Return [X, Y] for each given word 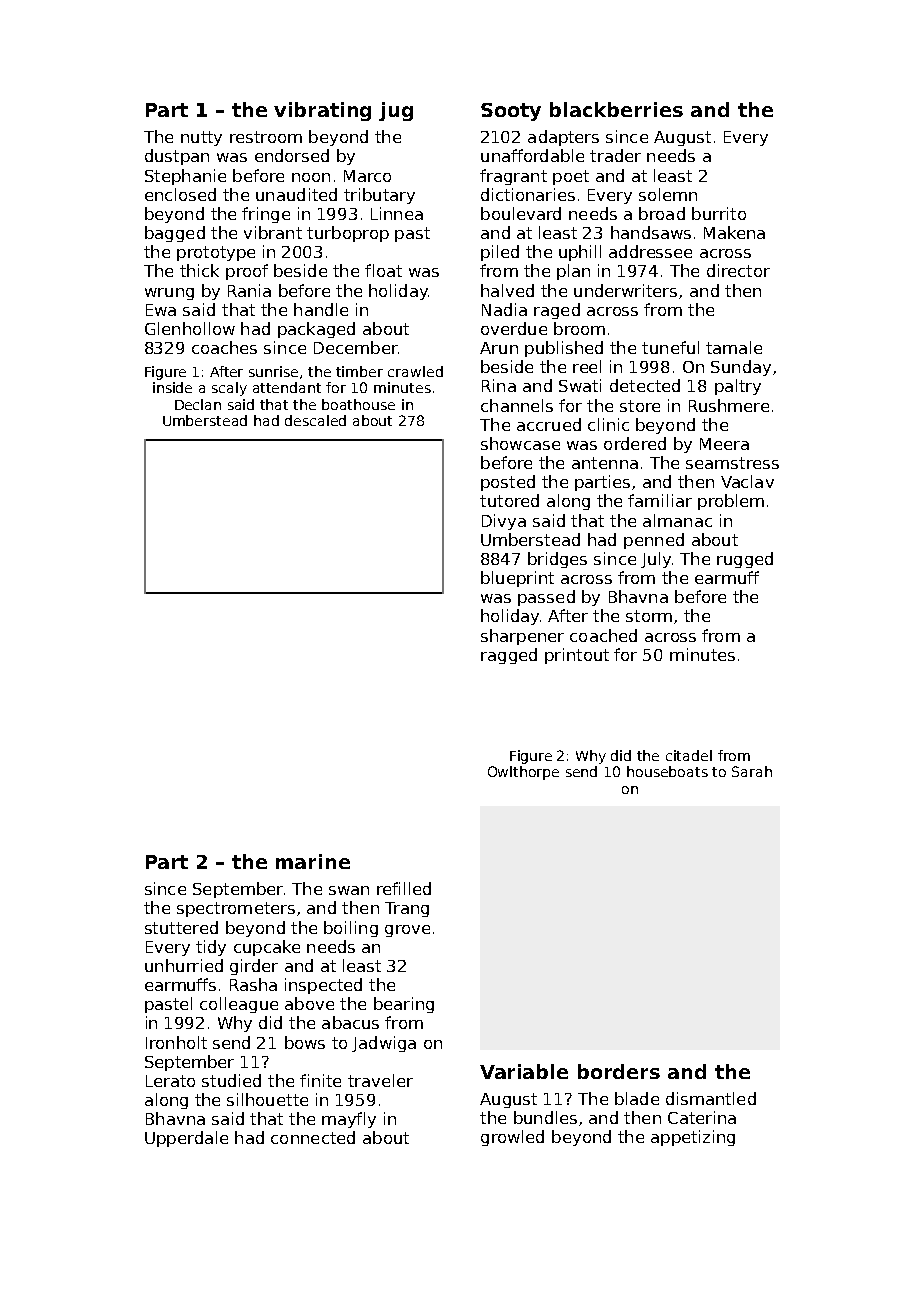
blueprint [517, 579]
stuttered [181, 927]
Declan [198, 404]
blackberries [616, 109]
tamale [734, 347]
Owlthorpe [523, 773]
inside [172, 387]
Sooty [511, 112]
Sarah [752, 771]
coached [603, 635]
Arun [499, 348]
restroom [266, 137]
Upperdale [186, 1139]
